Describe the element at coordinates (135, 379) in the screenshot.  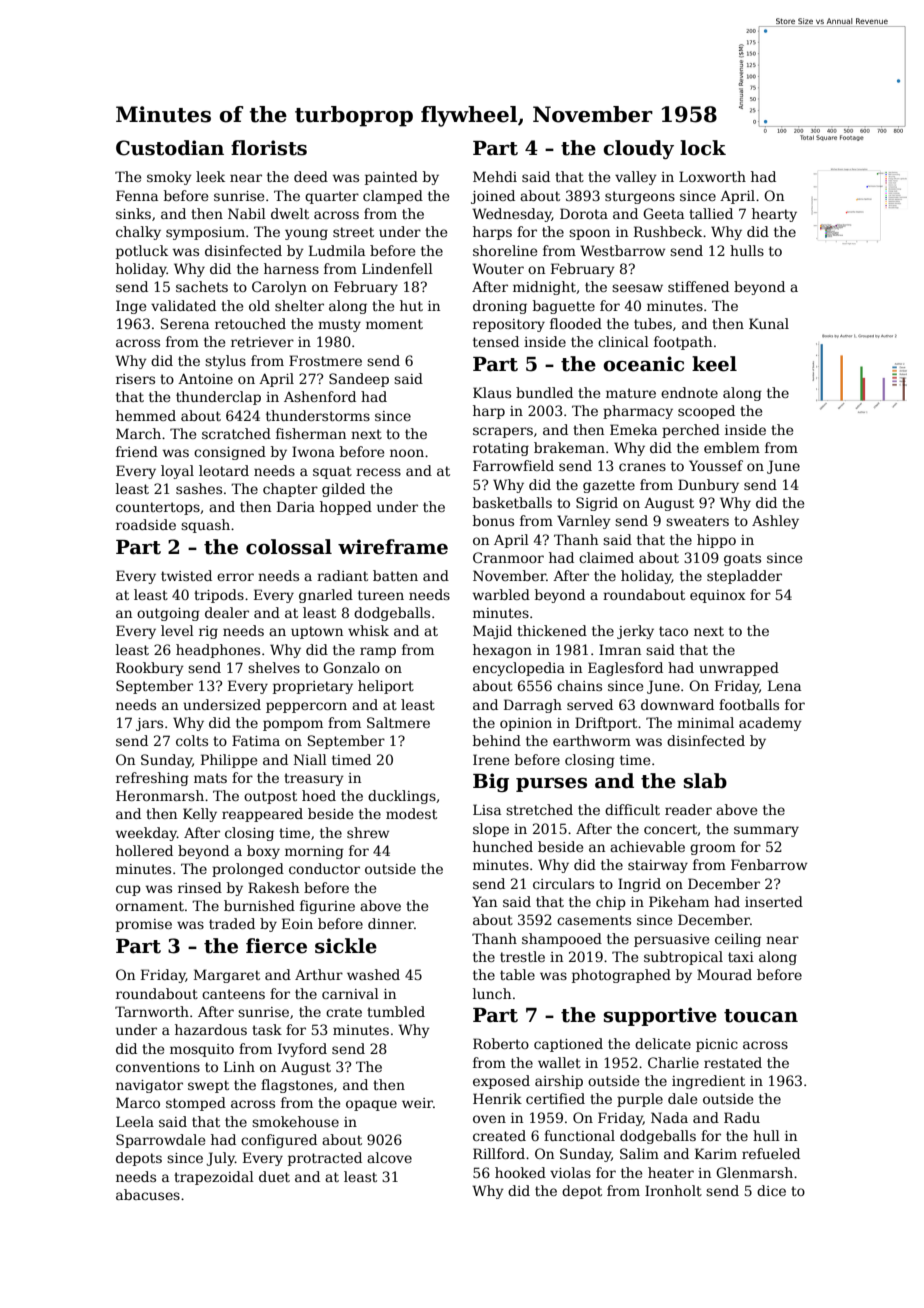
I see `risers` at that location.
